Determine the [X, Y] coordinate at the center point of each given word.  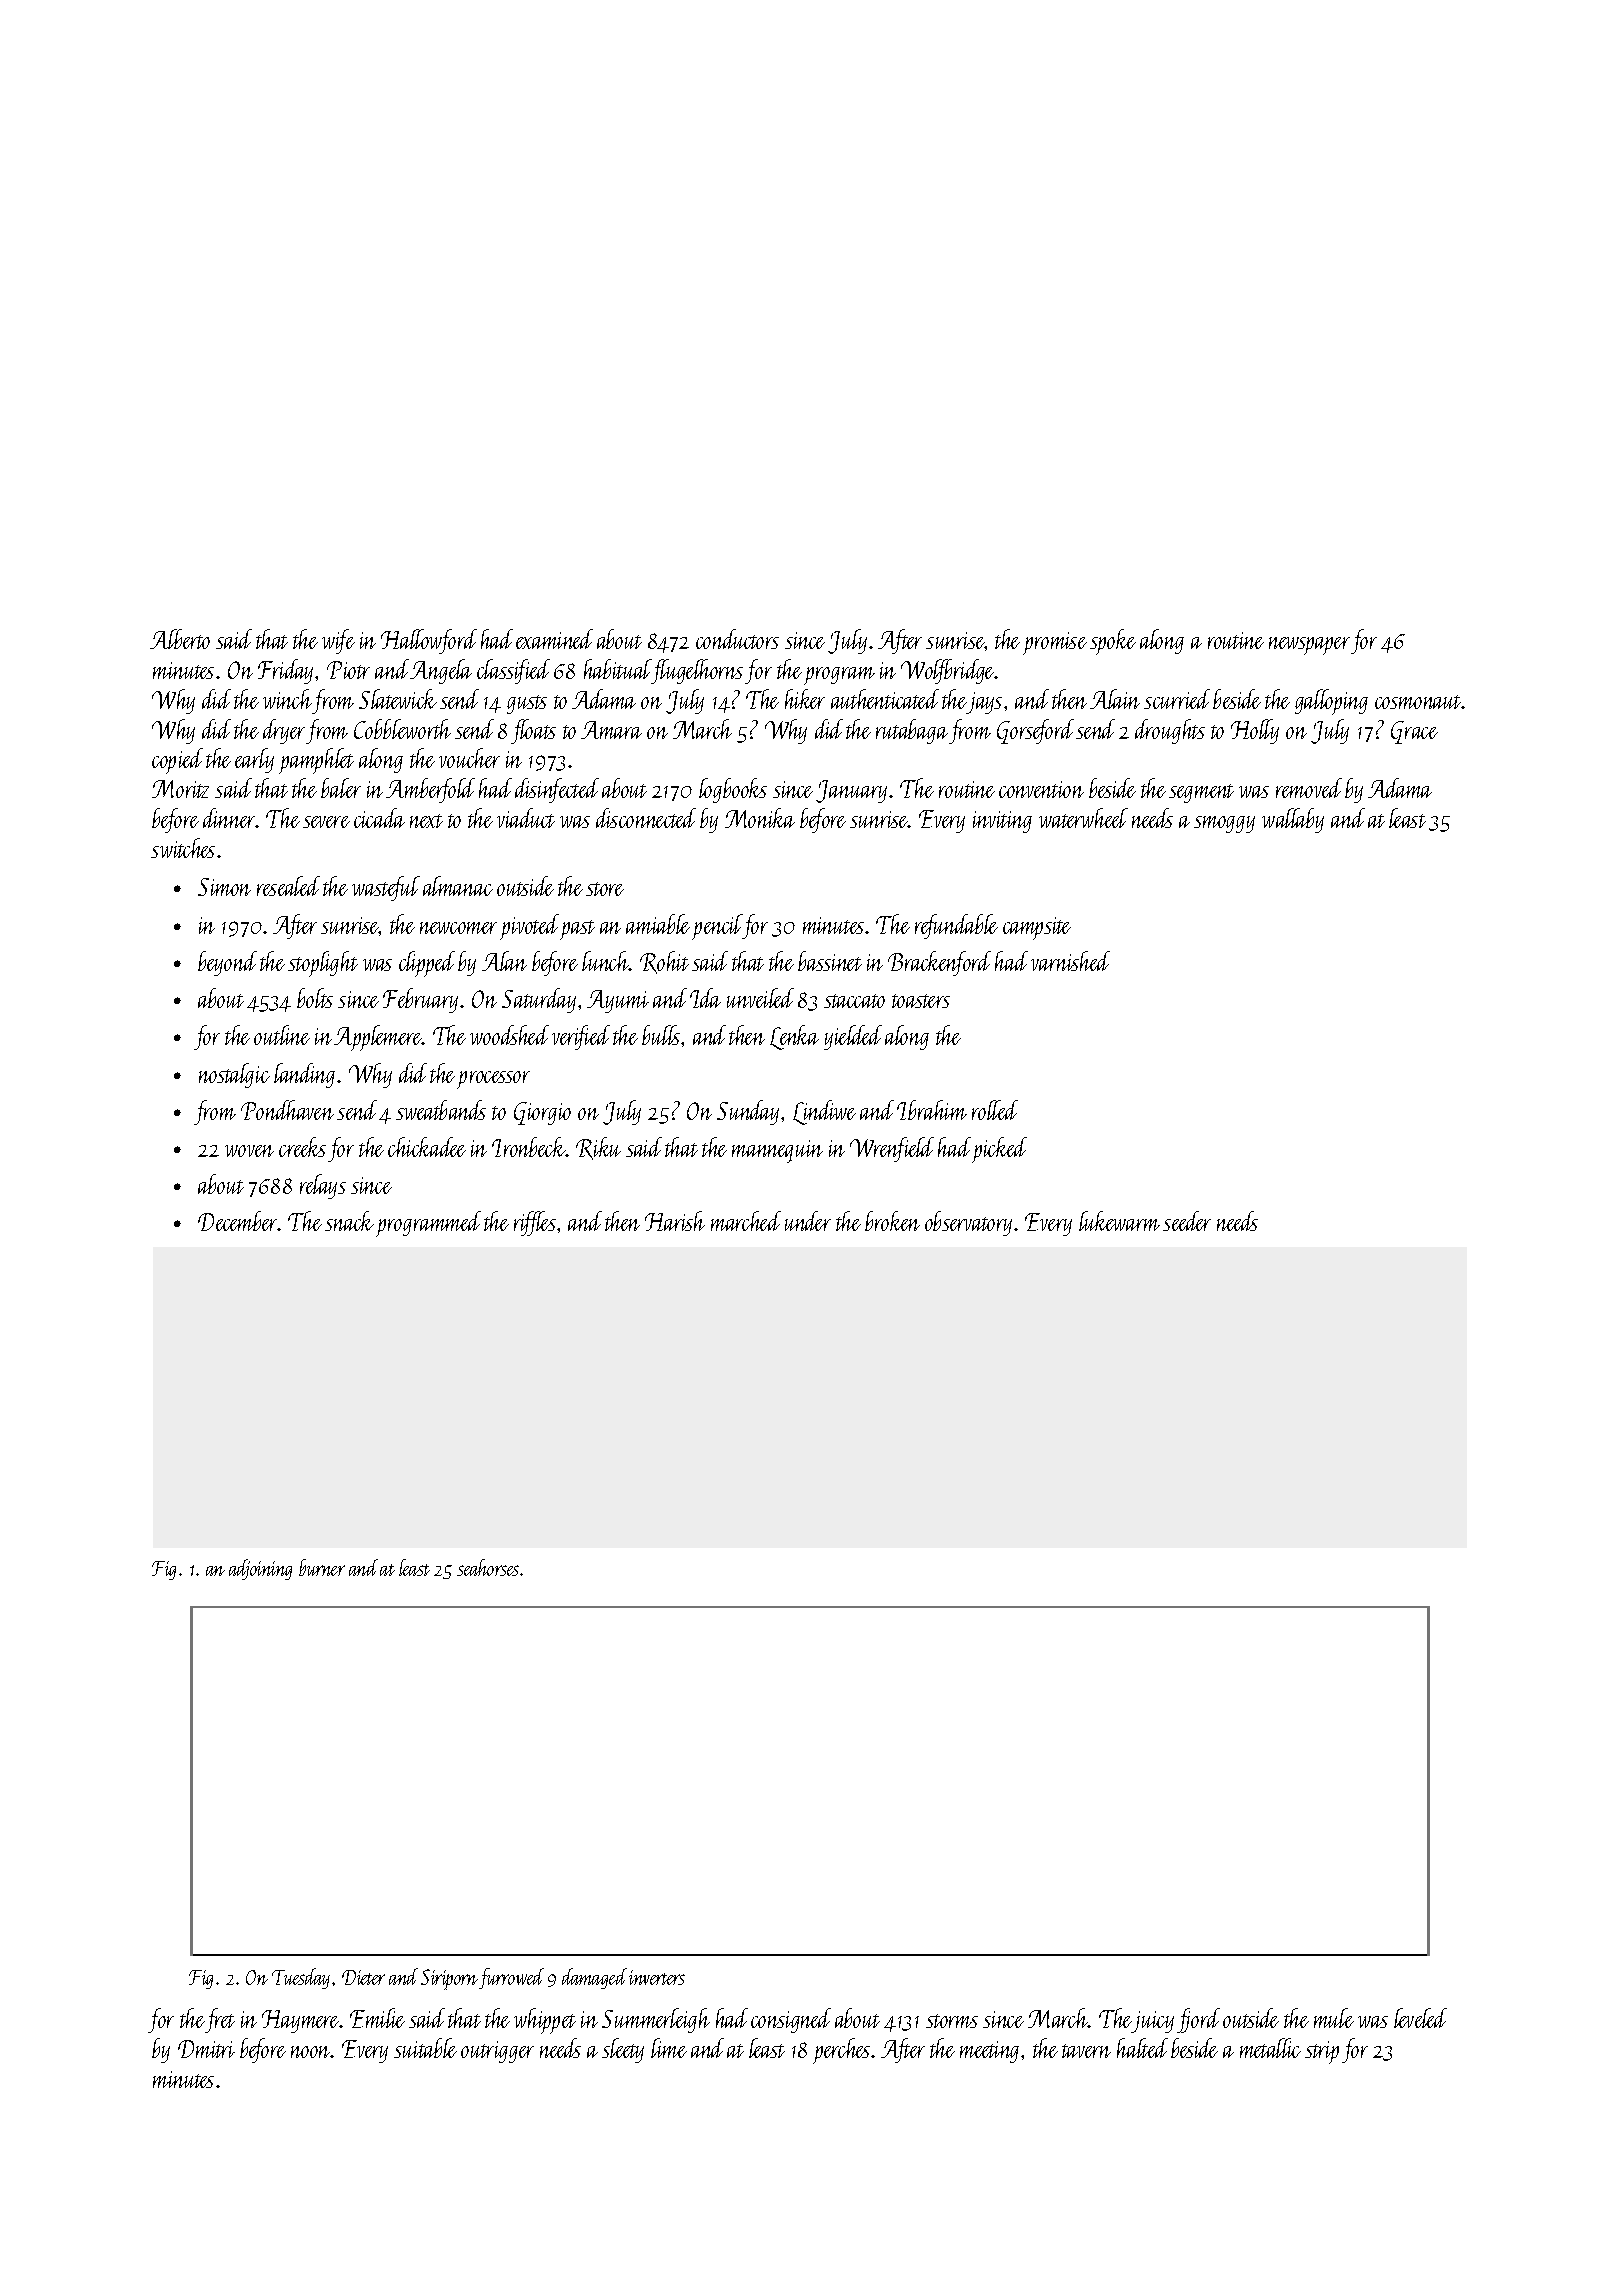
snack [349, 1221]
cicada [379, 818]
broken [892, 1221]
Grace [1414, 732]
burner [322, 1567]
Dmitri [206, 2049]
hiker [805, 699]
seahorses [488, 1567]
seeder [1187, 1221]
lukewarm [1119, 1221]
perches [842, 2051]
